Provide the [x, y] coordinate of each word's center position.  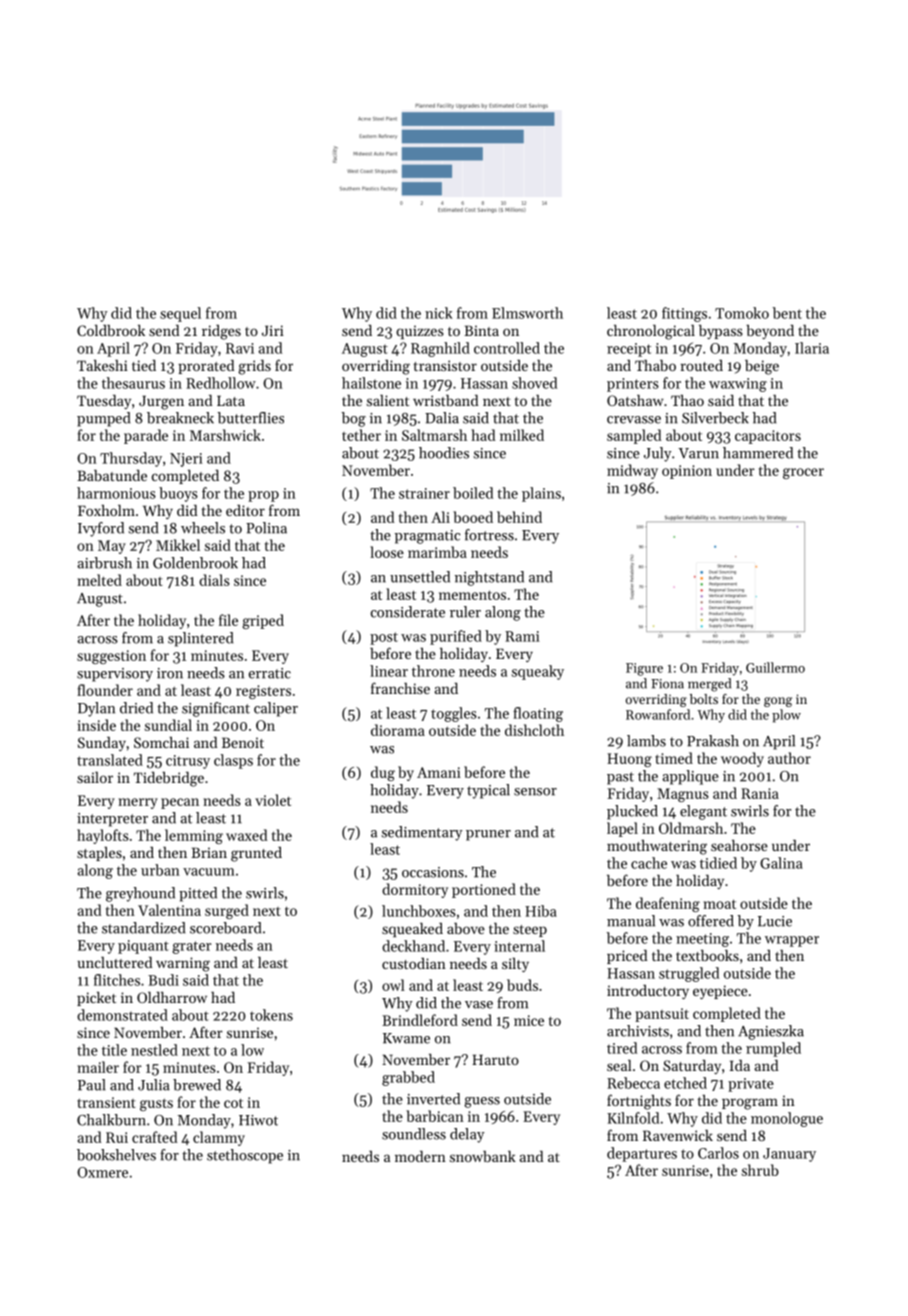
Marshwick [225, 435]
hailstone [371, 383]
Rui [117, 1137]
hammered [758, 453]
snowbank [483, 1156]
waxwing [738, 385]
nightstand [489, 578]
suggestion [111, 657]
